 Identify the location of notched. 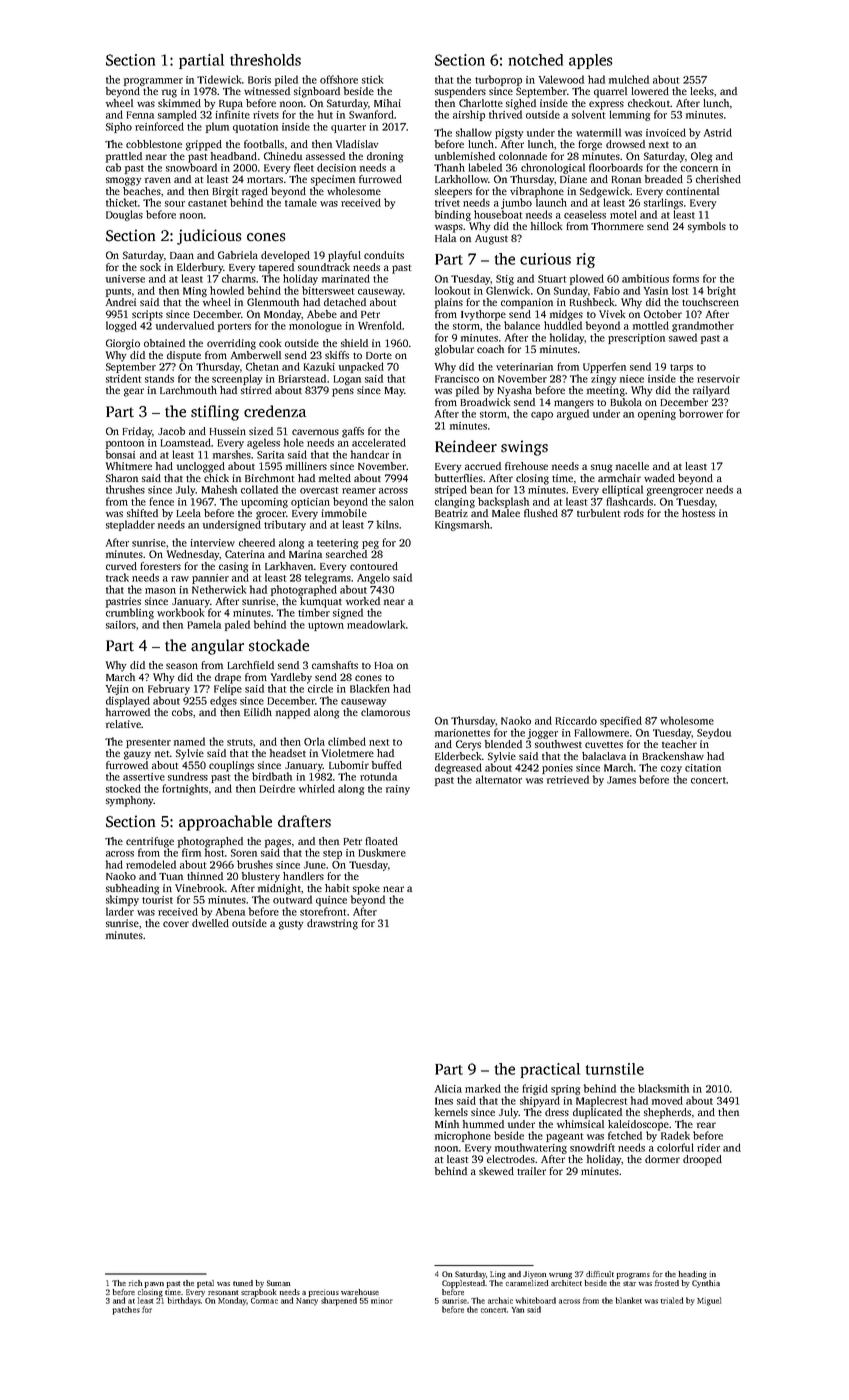
(536, 60).
